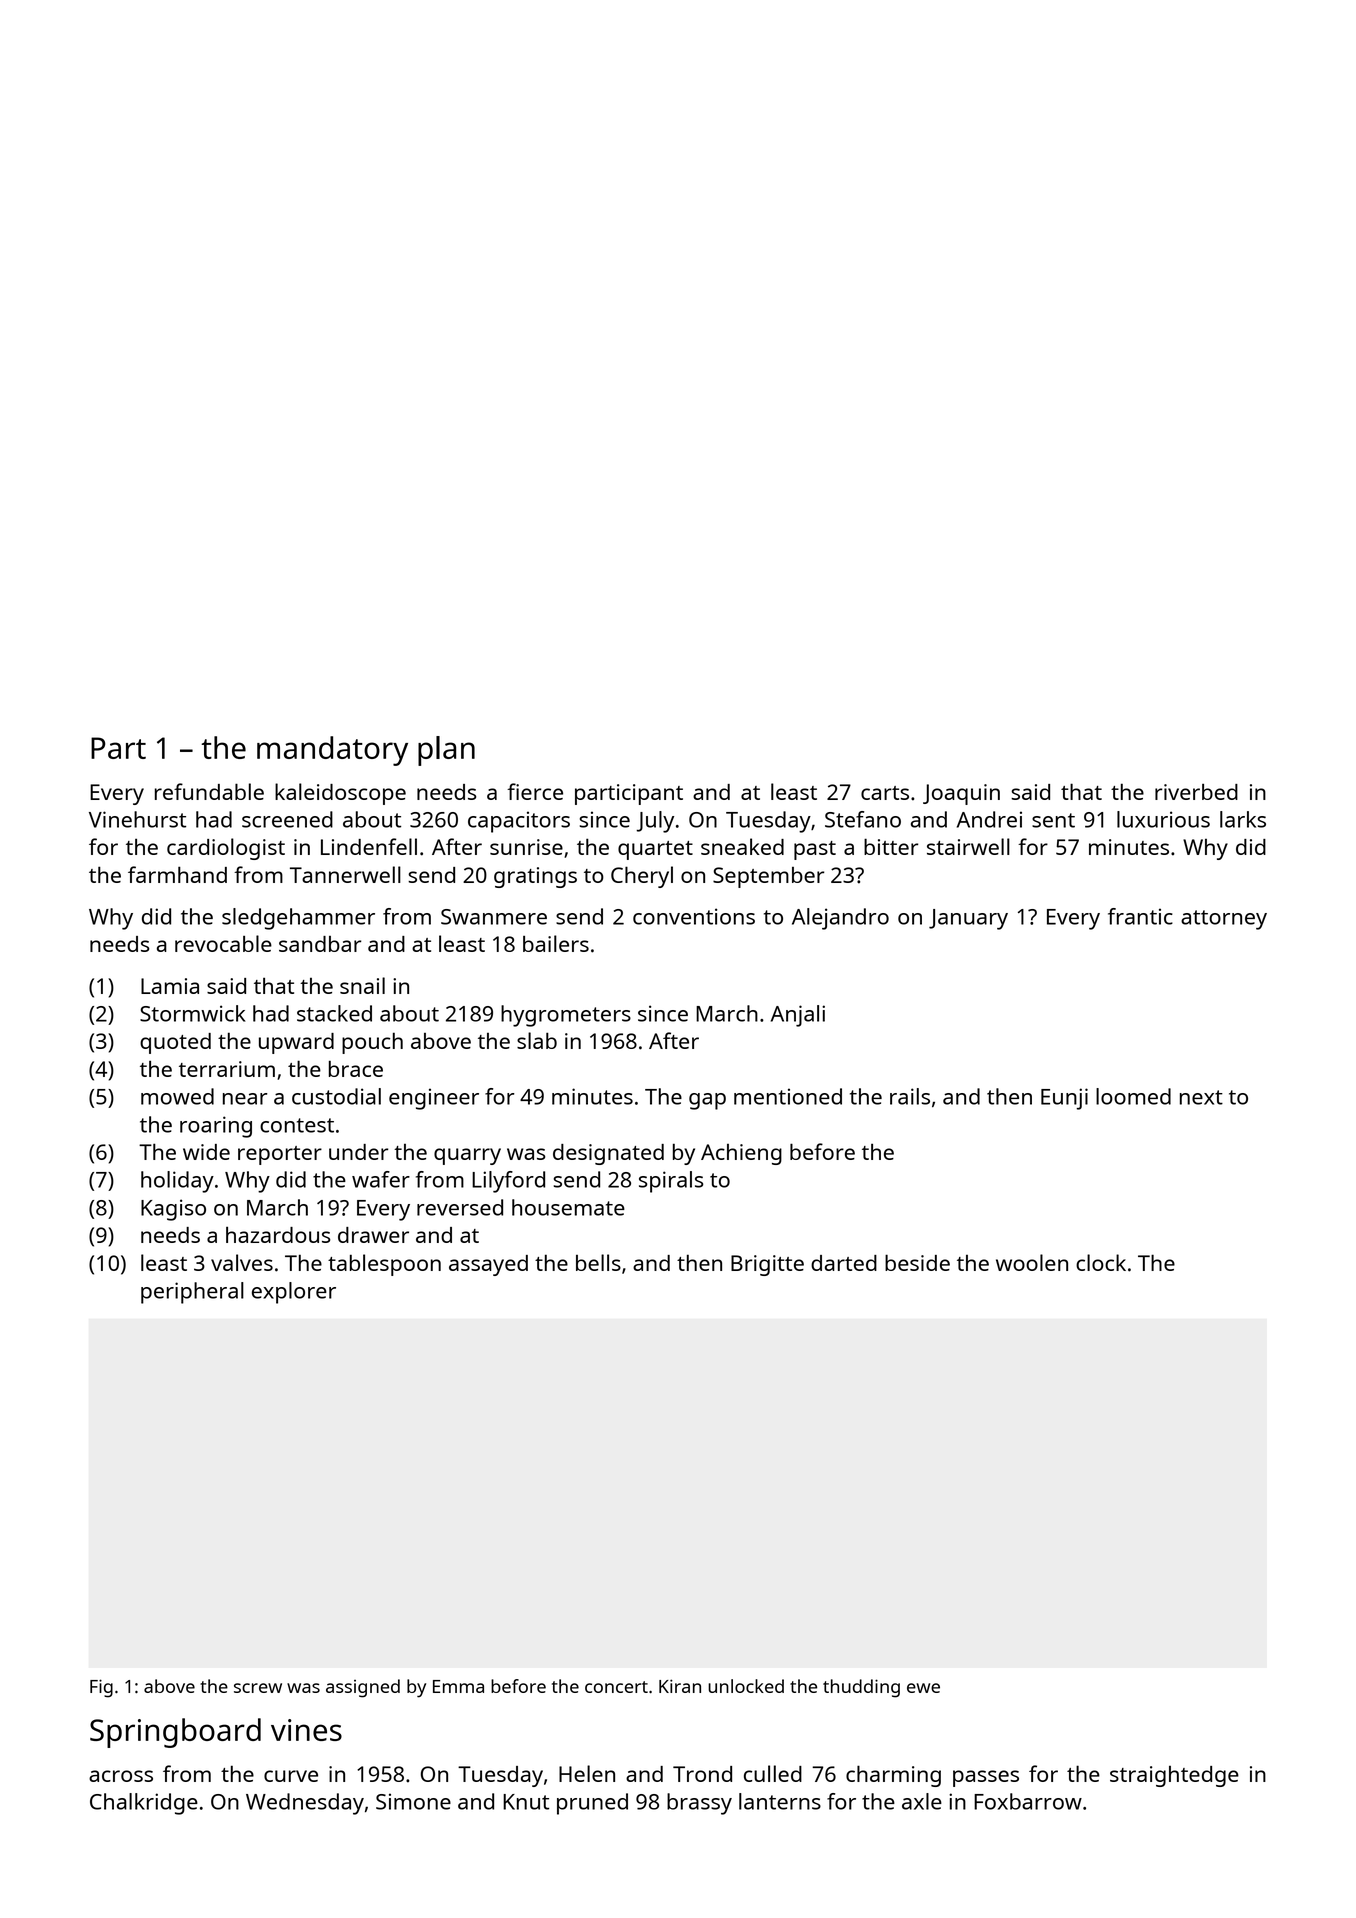 The width and height of the screenshot is (1356, 1918). I want to click on Wednesday, so click(305, 1804).
